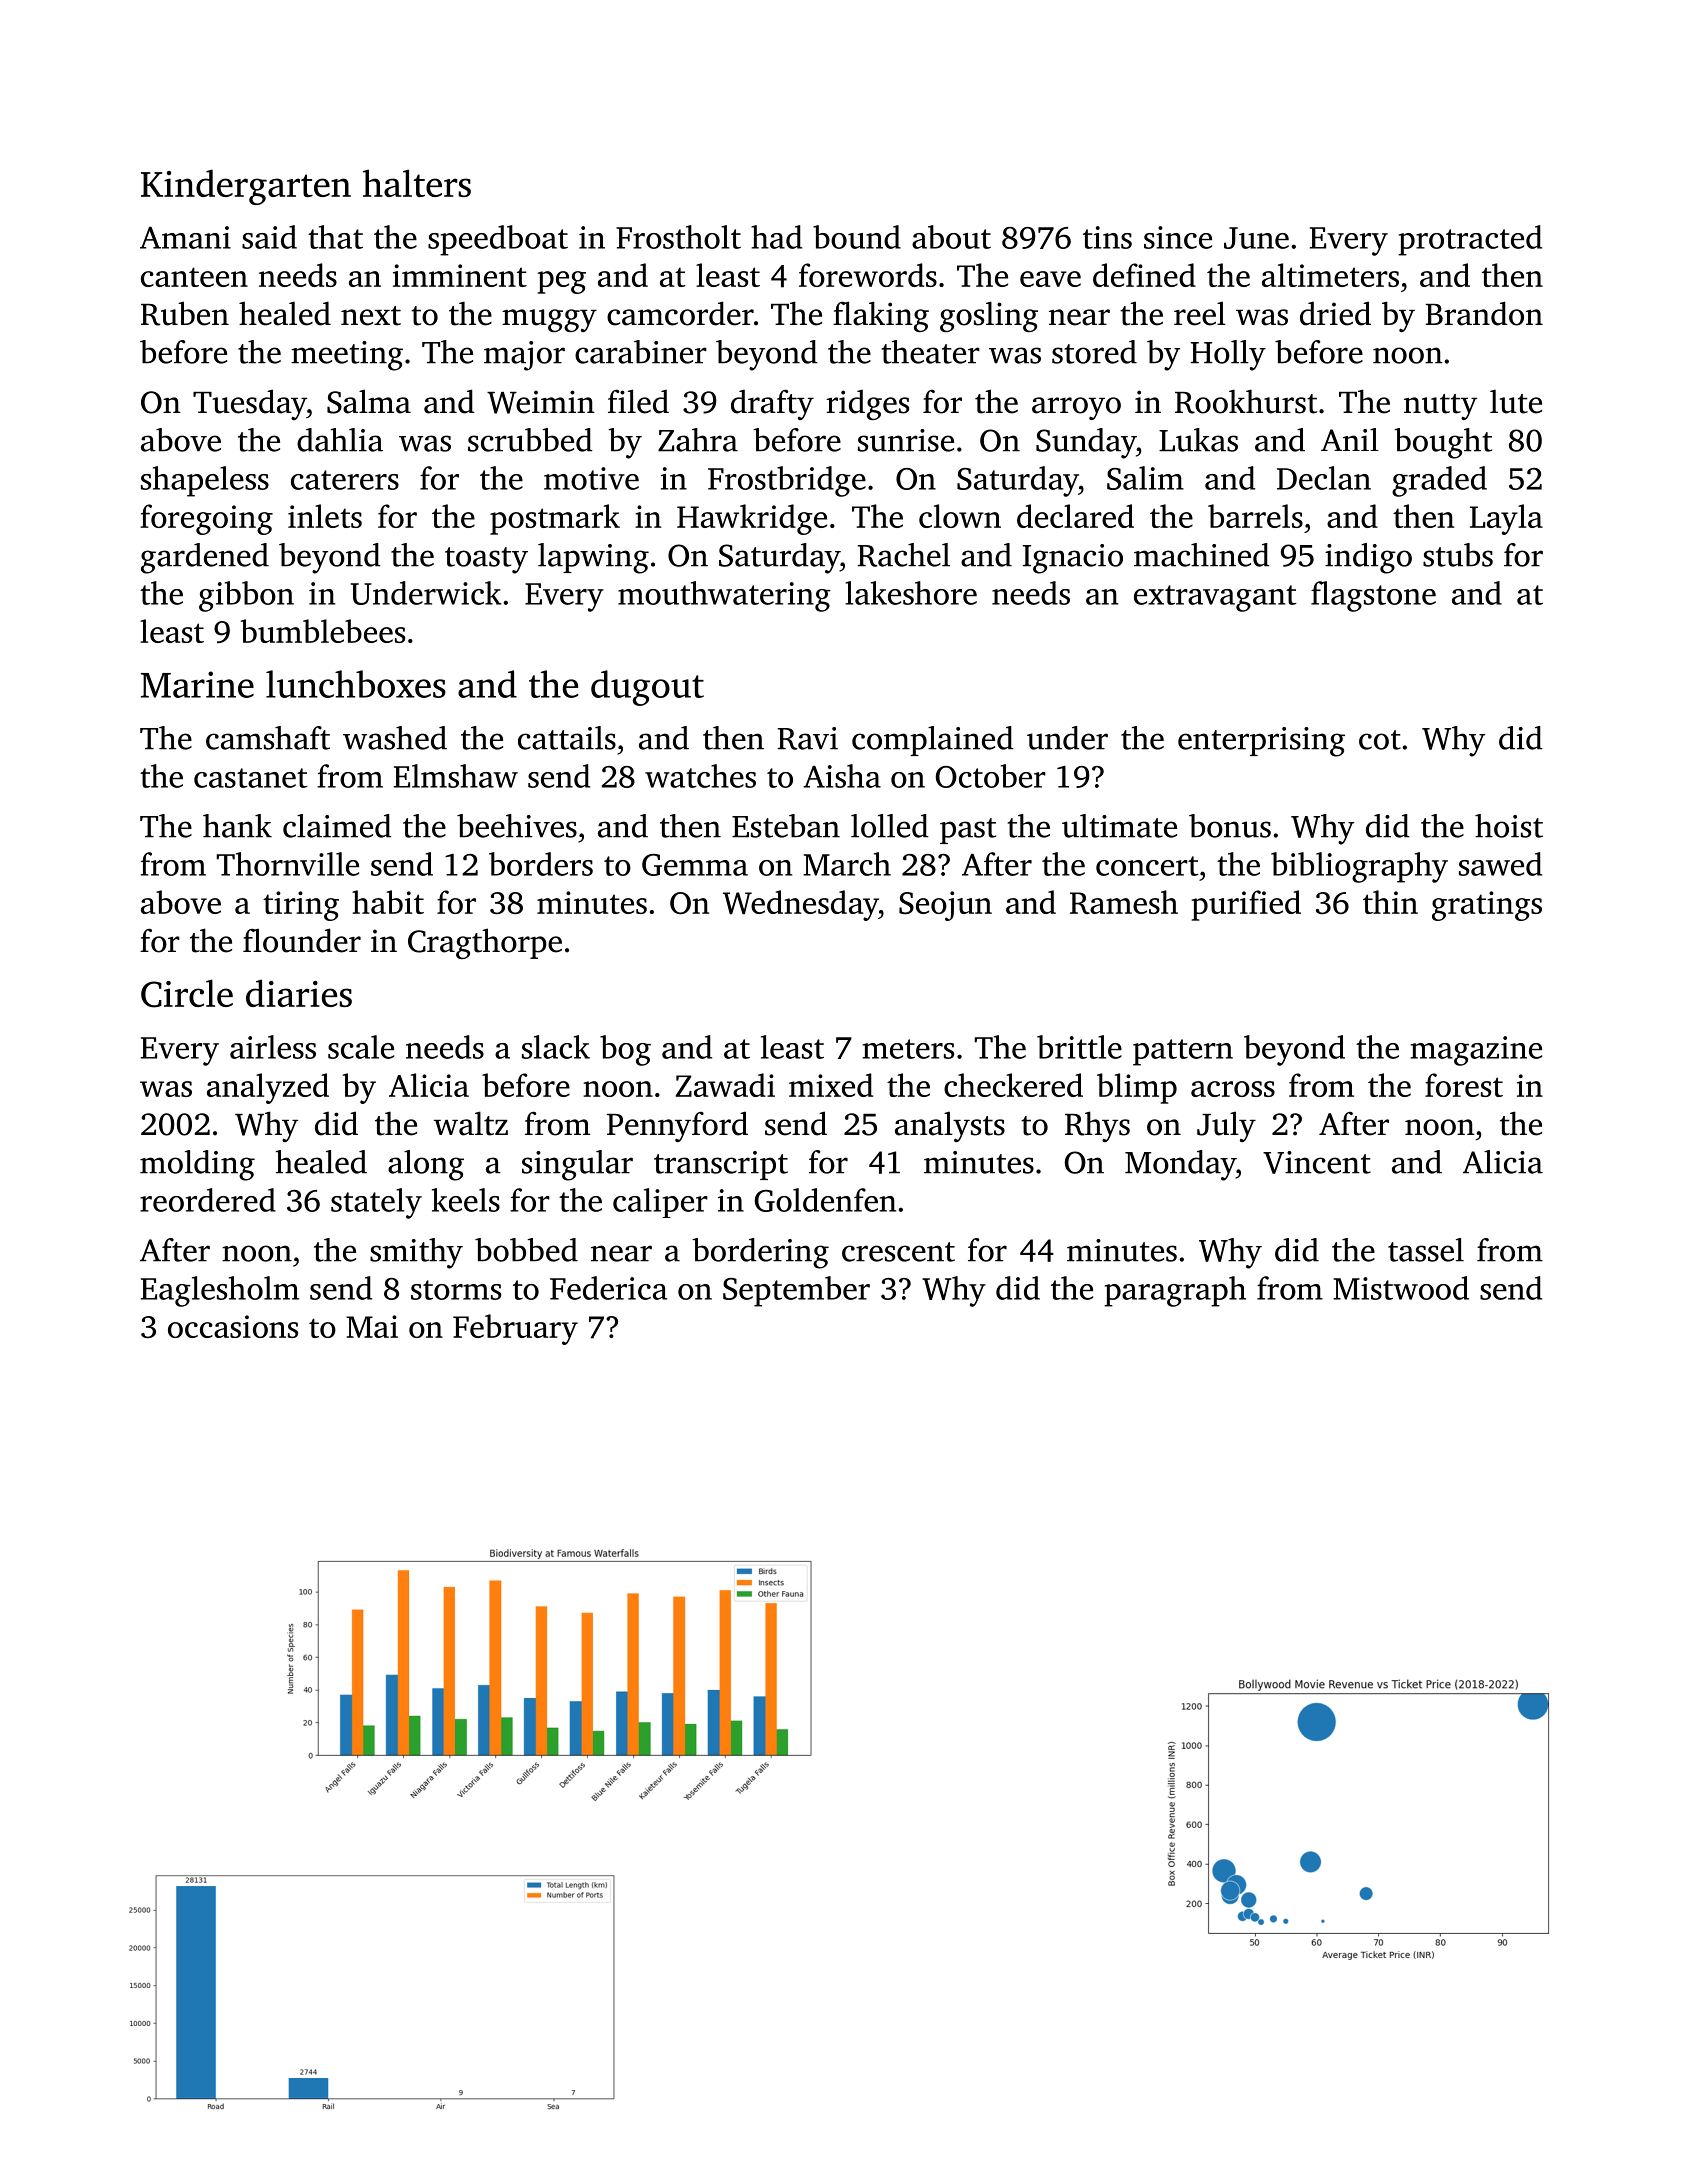 The width and height of the page is (1683, 2178). What do you see at coordinates (608, 1288) in the page?
I see `Federica` at bounding box center [608, 1288].
